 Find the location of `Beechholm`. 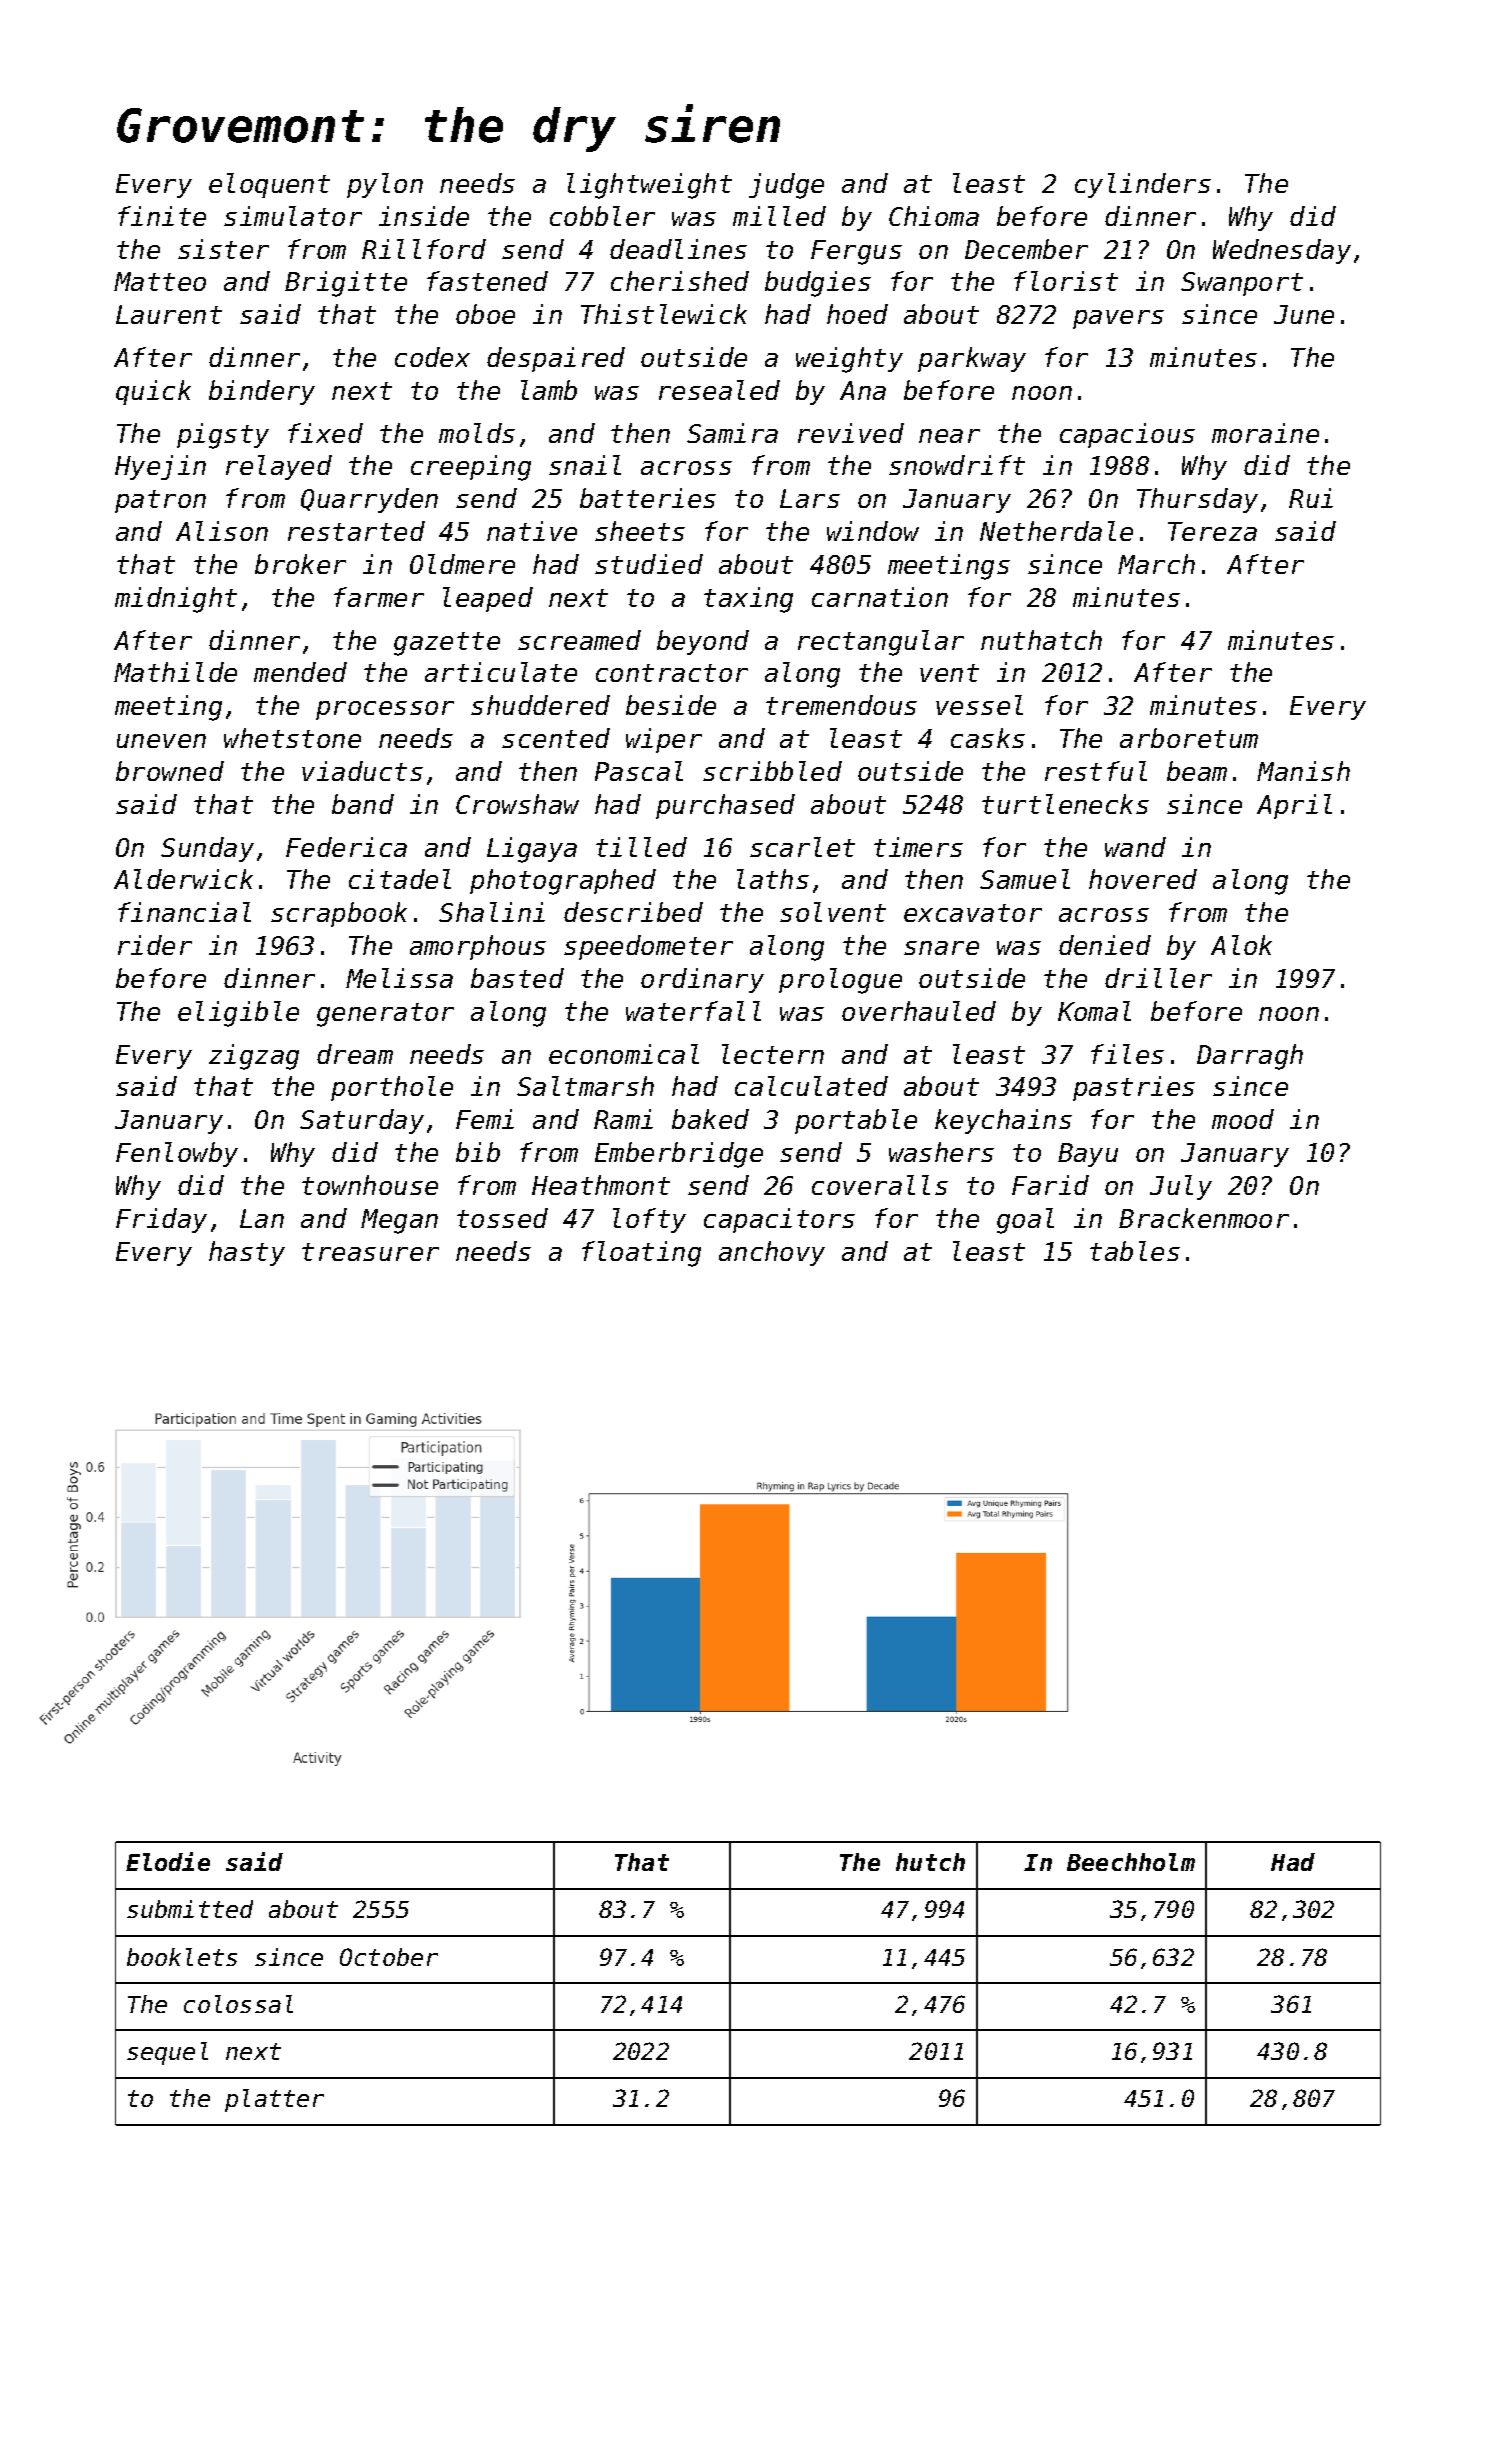

Beechholm is located at coordinates (1131, 1862).
